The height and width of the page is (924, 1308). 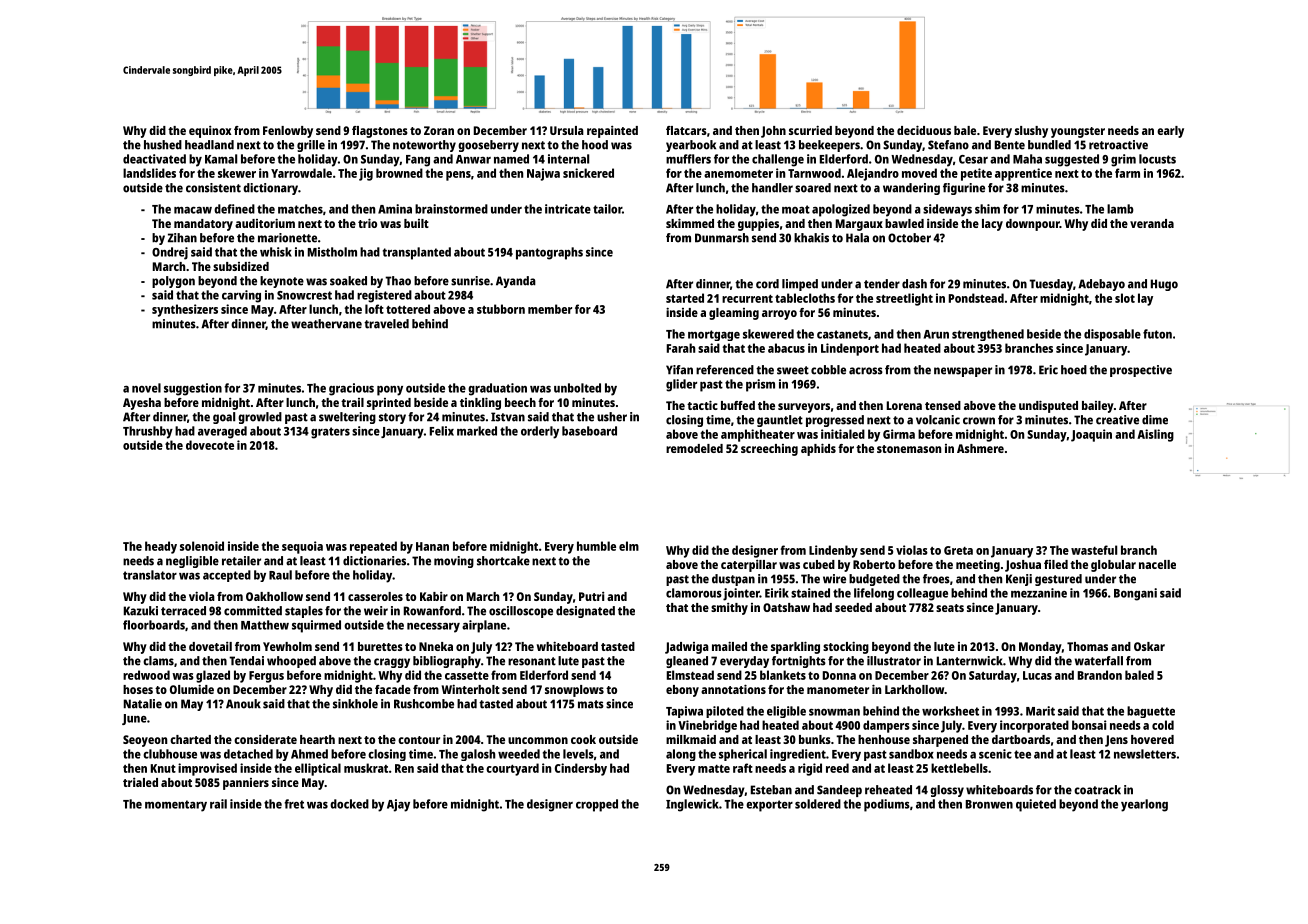 What do you see at coordinates (210, 646) in the page?
I see `dovetail` at bounding box center [210, 646].
